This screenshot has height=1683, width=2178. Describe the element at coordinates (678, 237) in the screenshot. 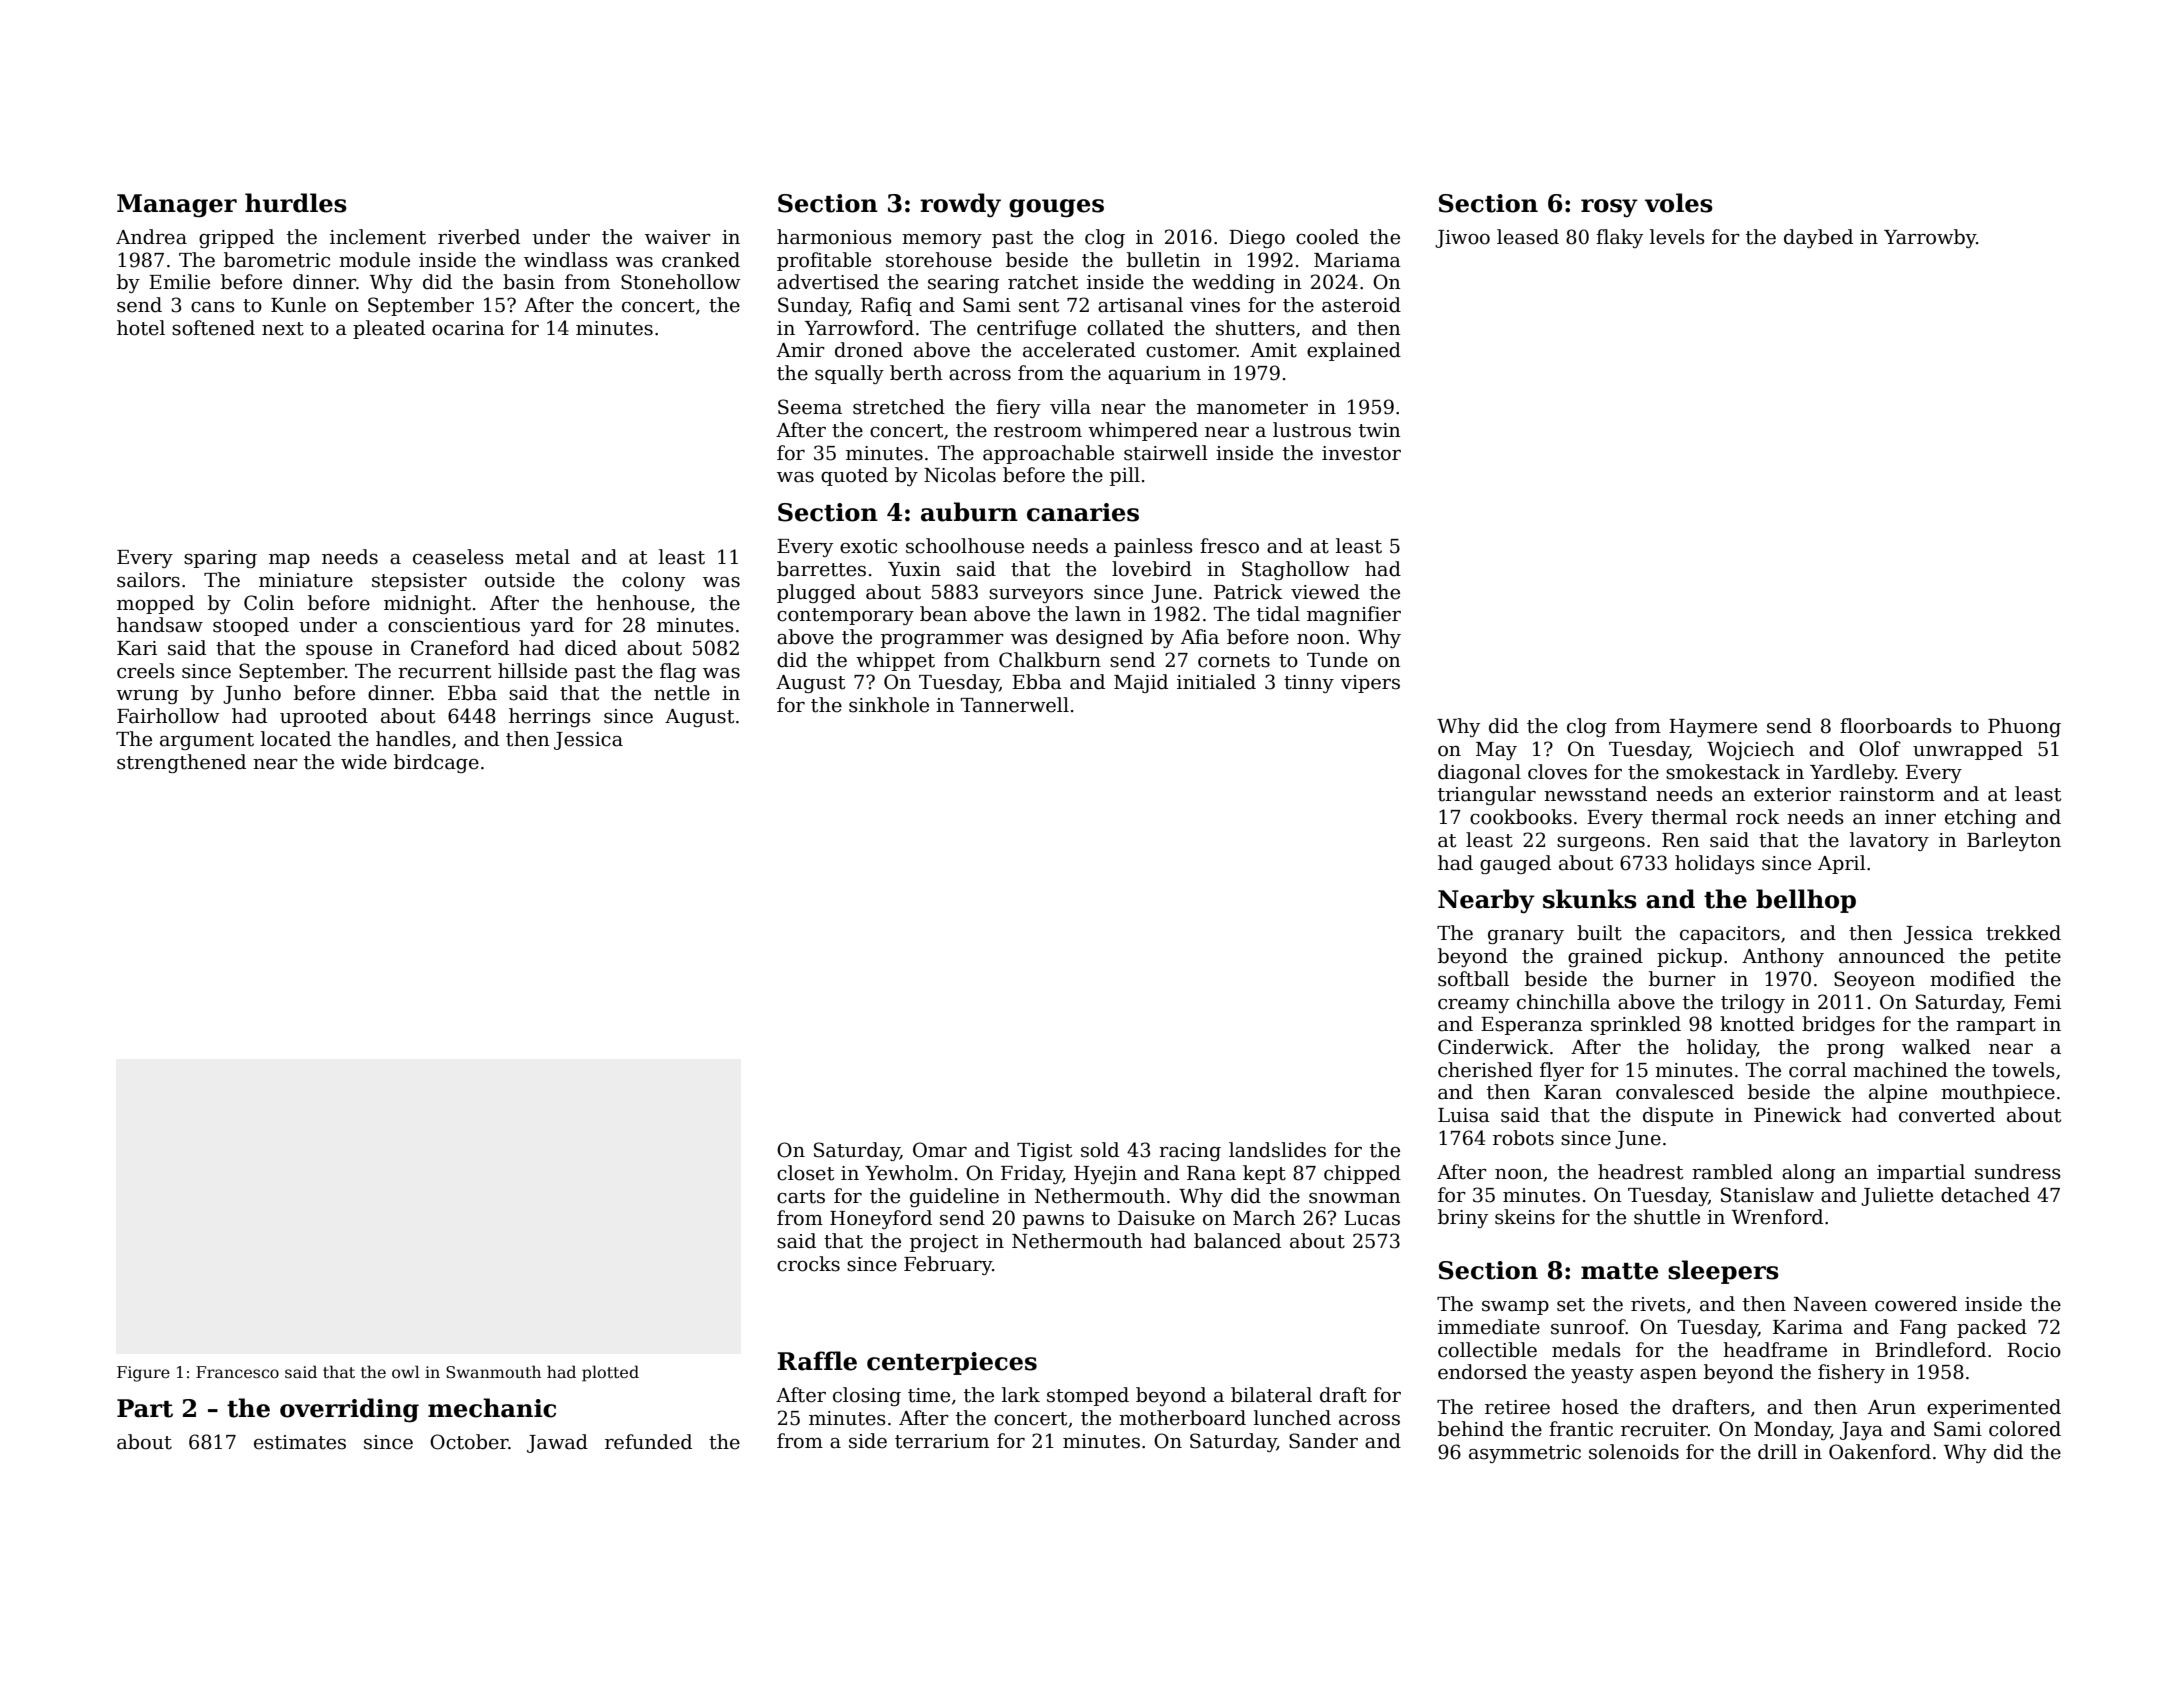

I see `waiver` at that location.
